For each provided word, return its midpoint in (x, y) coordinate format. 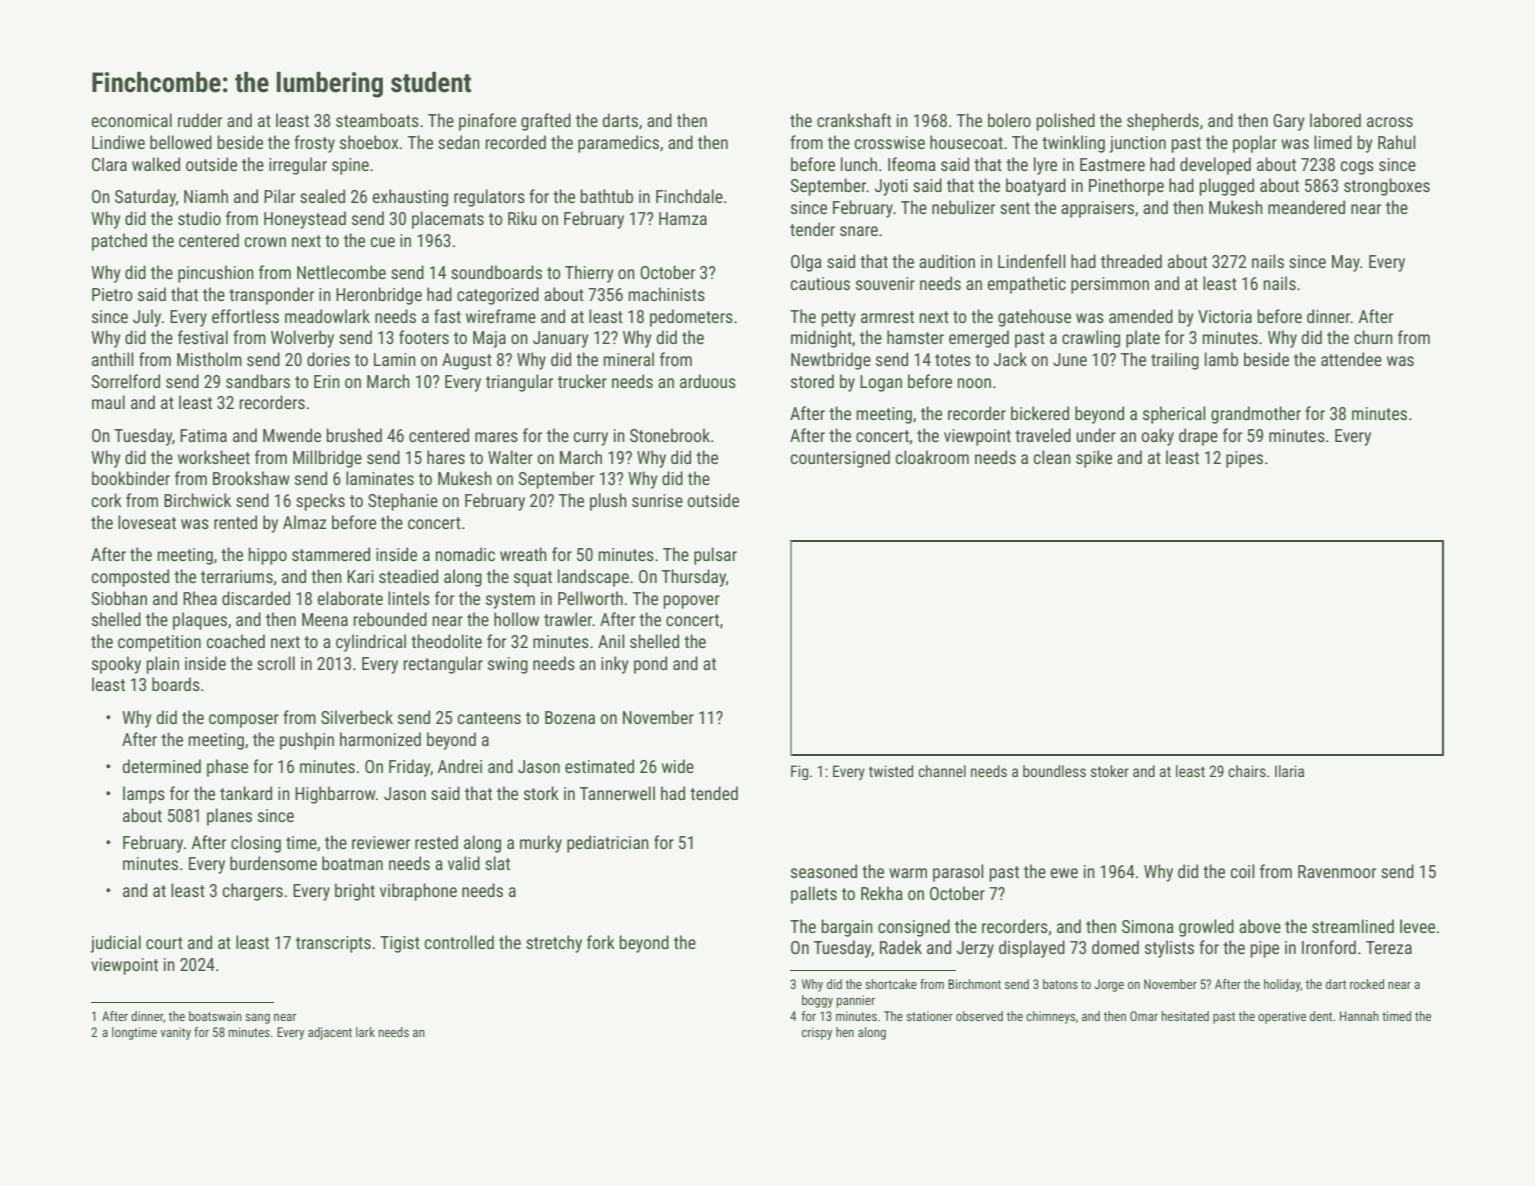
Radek (901, 947)
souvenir (885, 283)
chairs (1247, 771)
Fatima (203, 435)
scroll (276, 663)
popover (691, 602)
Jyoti (891, 187)
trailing (1175, 361)
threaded (1131, 261)
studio (199, 218)
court (164, 943)
